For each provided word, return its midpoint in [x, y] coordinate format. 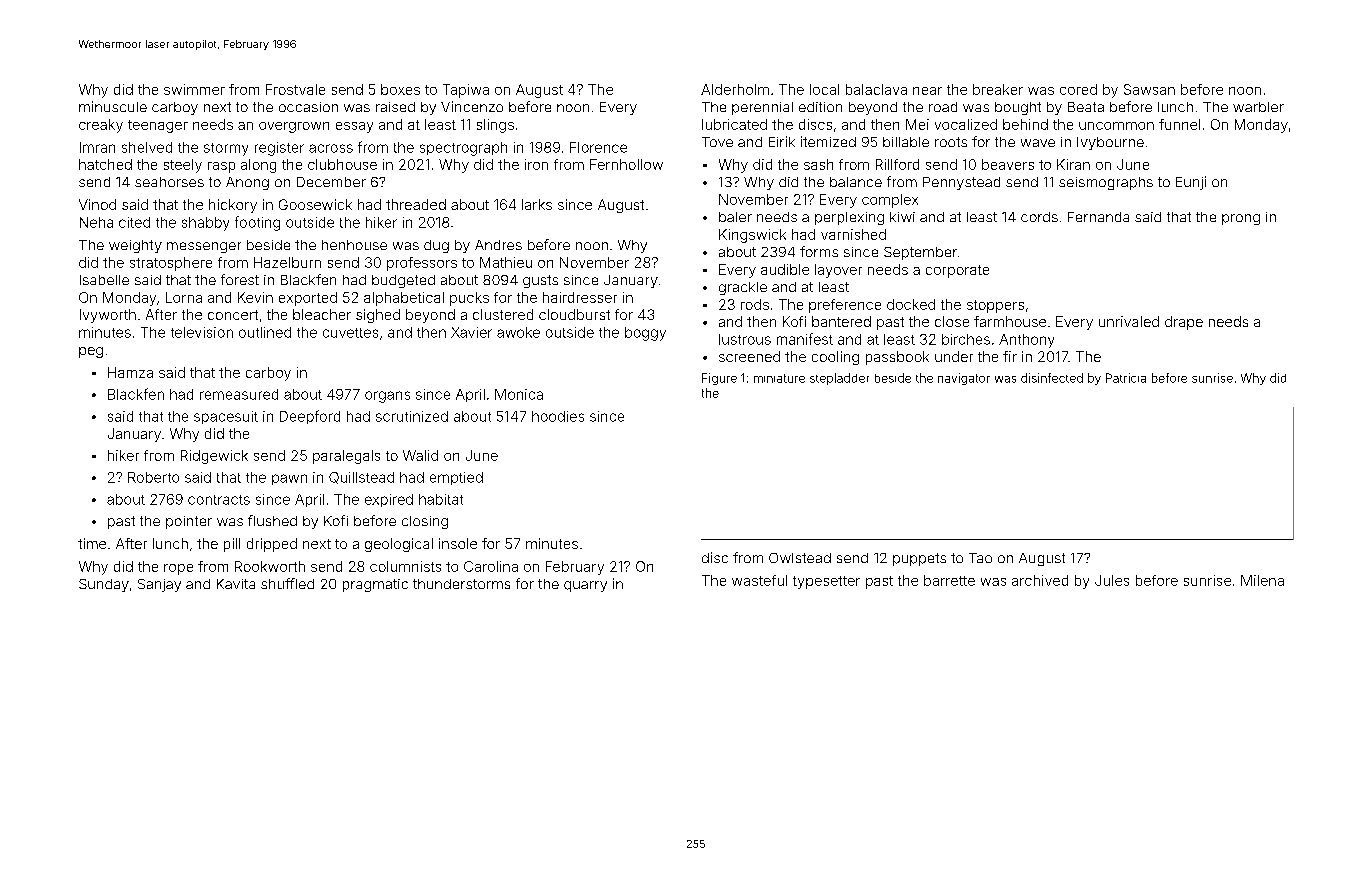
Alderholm [735, 89]
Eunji [1191, 183]
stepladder [839, 379]
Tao [980, 558]
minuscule [113, 106]
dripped [272, 545]
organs [387, 397]
